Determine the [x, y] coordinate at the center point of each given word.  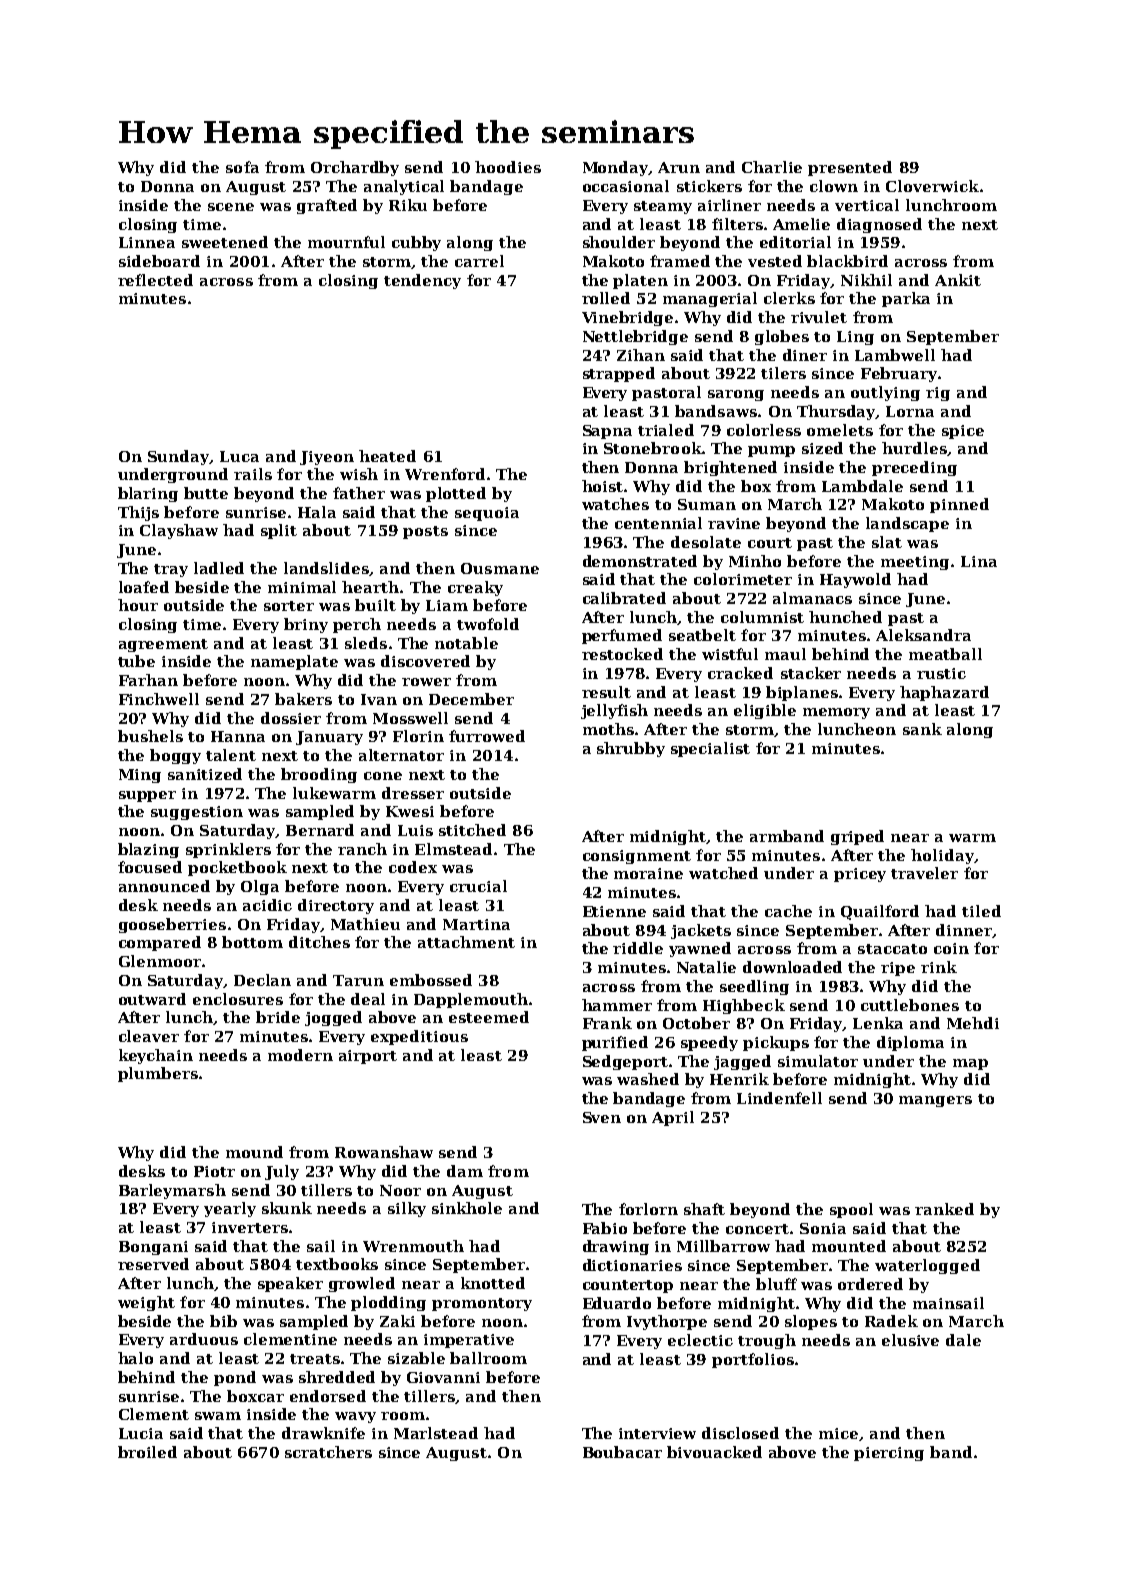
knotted [493, 1283]
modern [300, 1055]
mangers [935, 1101]
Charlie [772, 167]
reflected [155, 280]
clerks [789, 298]
